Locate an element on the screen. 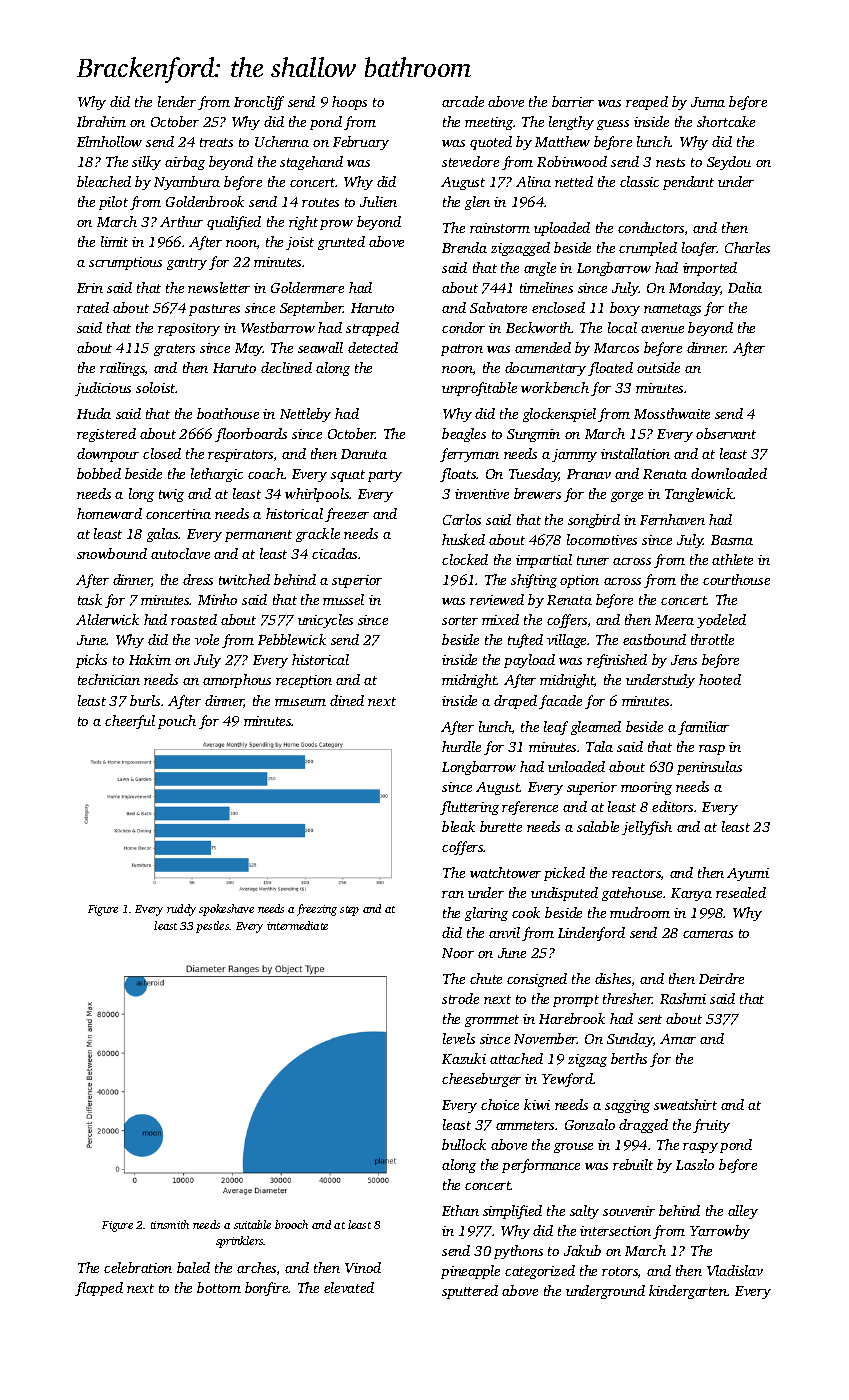  lender is located at coordinates (177, 101).
